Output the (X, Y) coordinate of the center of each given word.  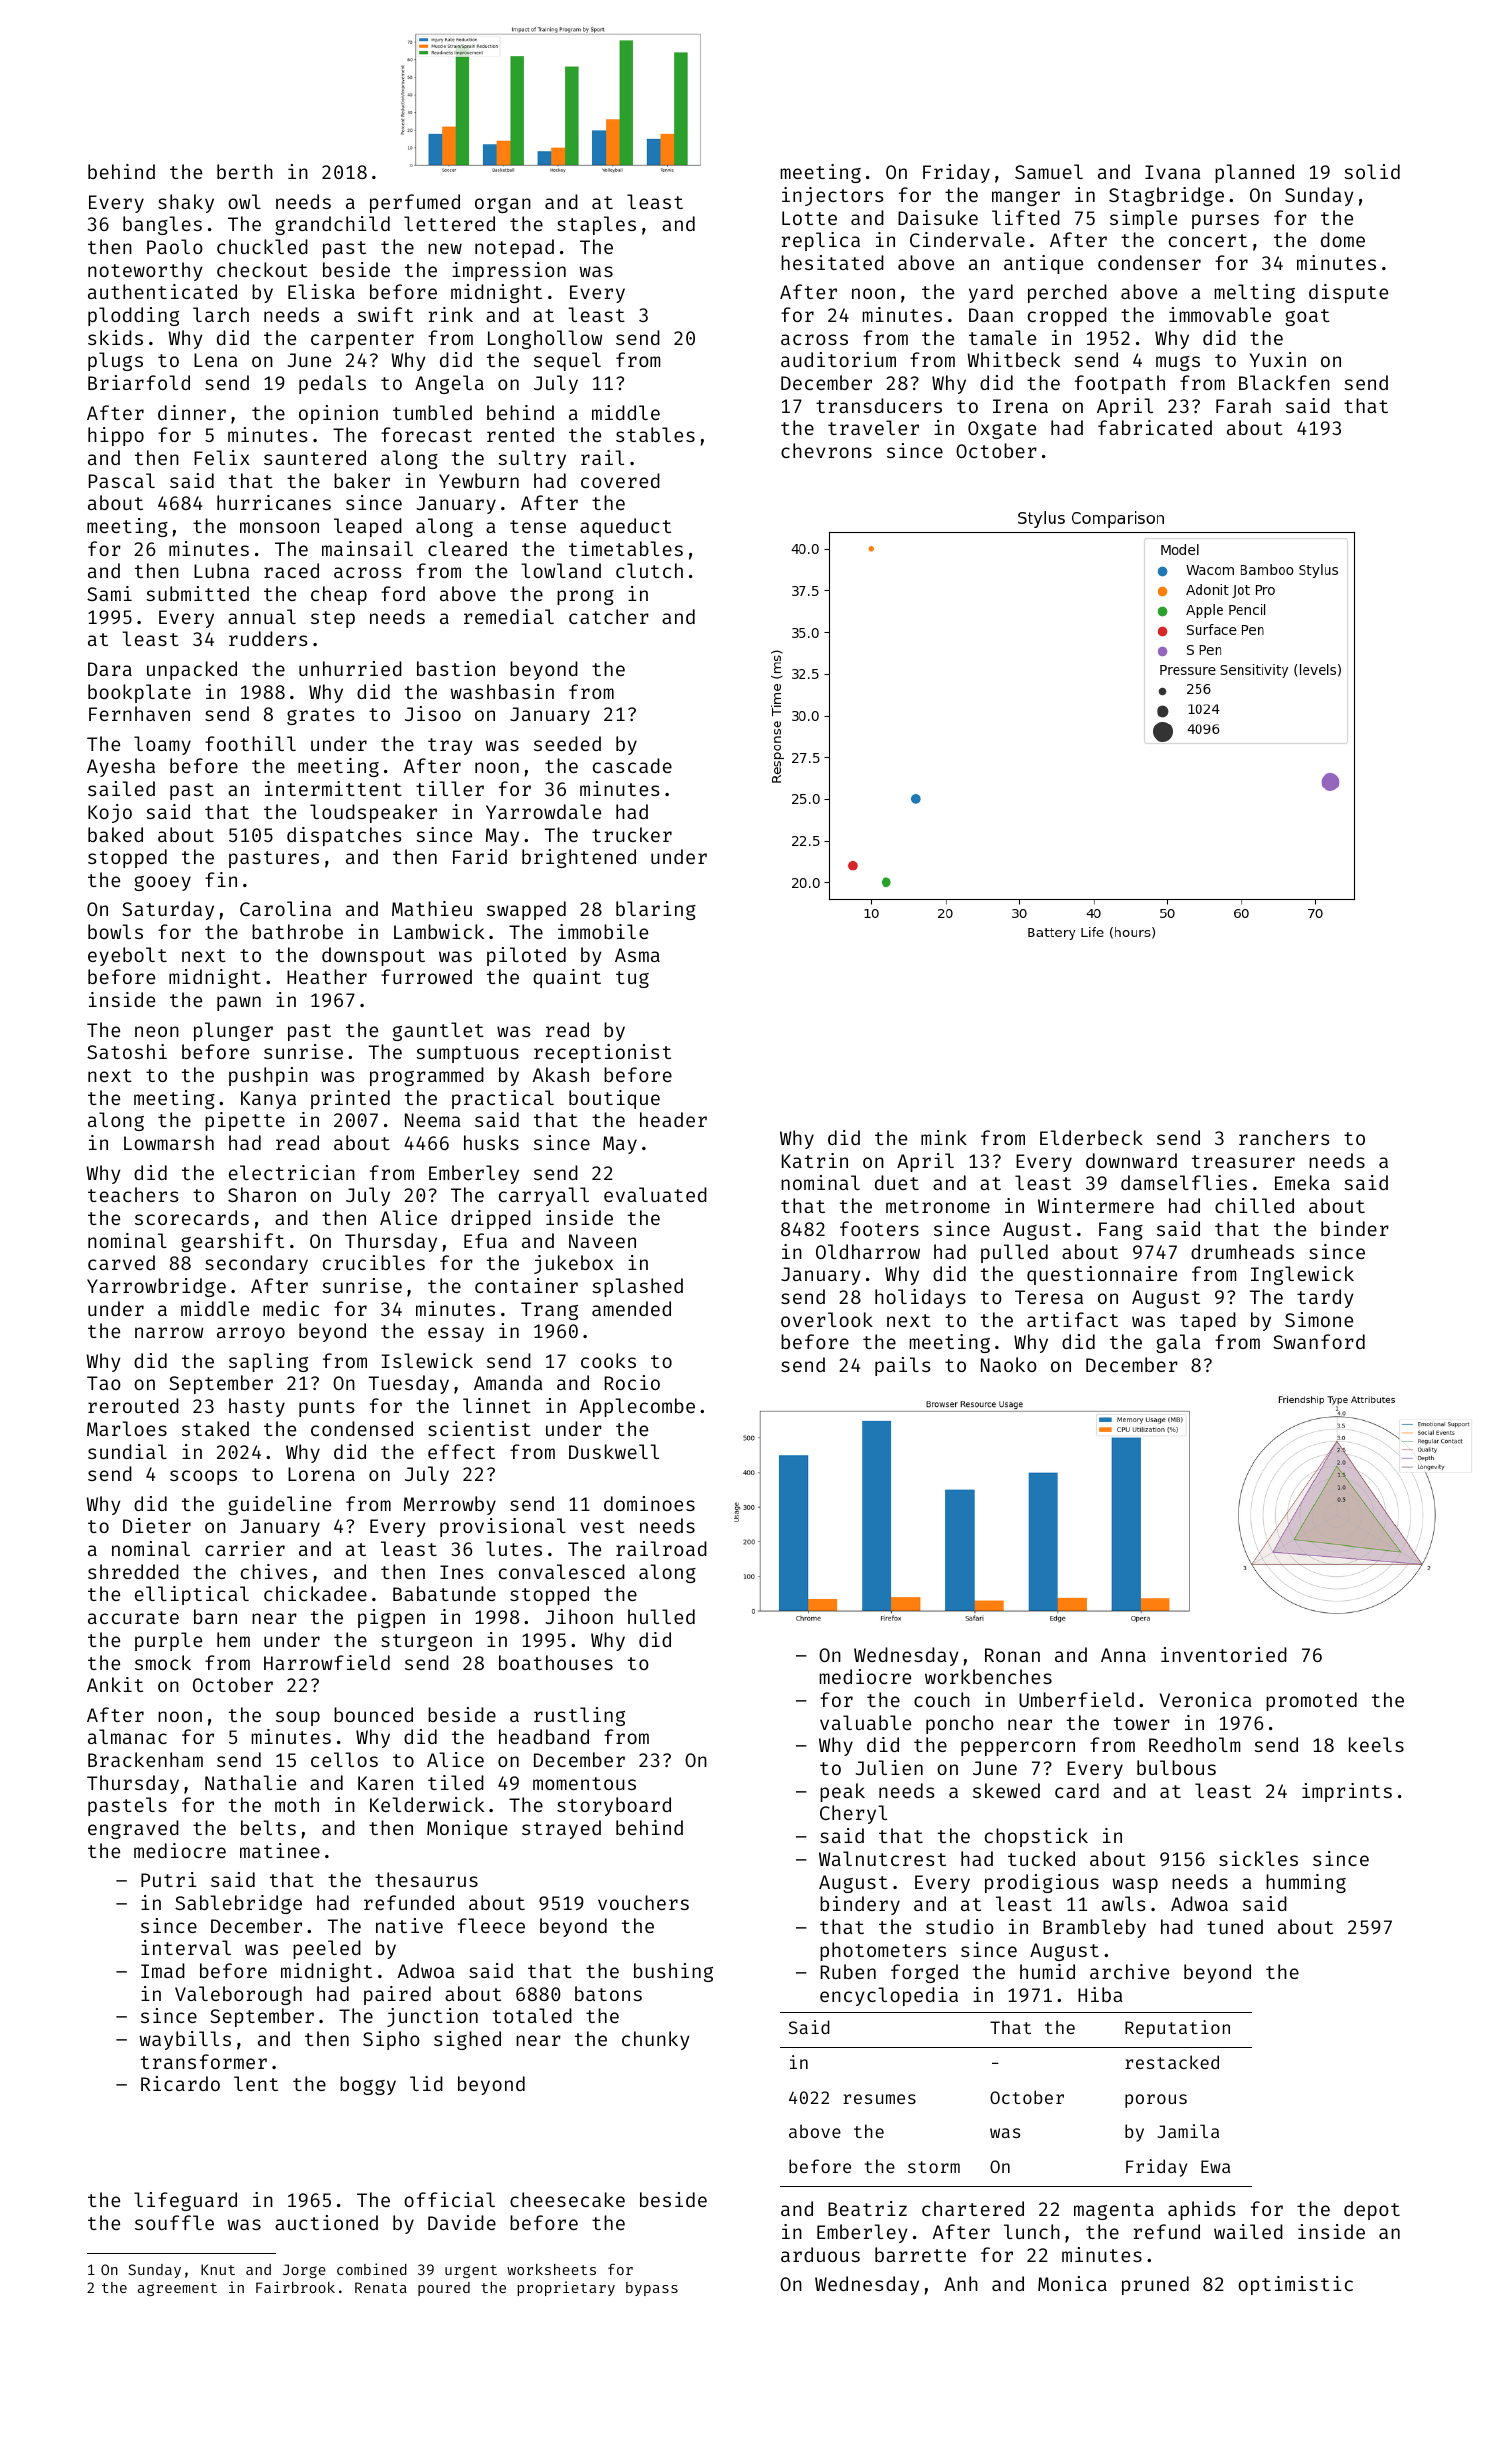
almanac (127, 1736)
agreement (177, 2289)
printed (350, 1099)
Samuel (1049, 171)
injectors (833, 196)
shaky (186, 203)
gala (1178, 1343)
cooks (608, 1360)
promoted (1311, 1701)
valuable (865, 1722)
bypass (652, 2289)
